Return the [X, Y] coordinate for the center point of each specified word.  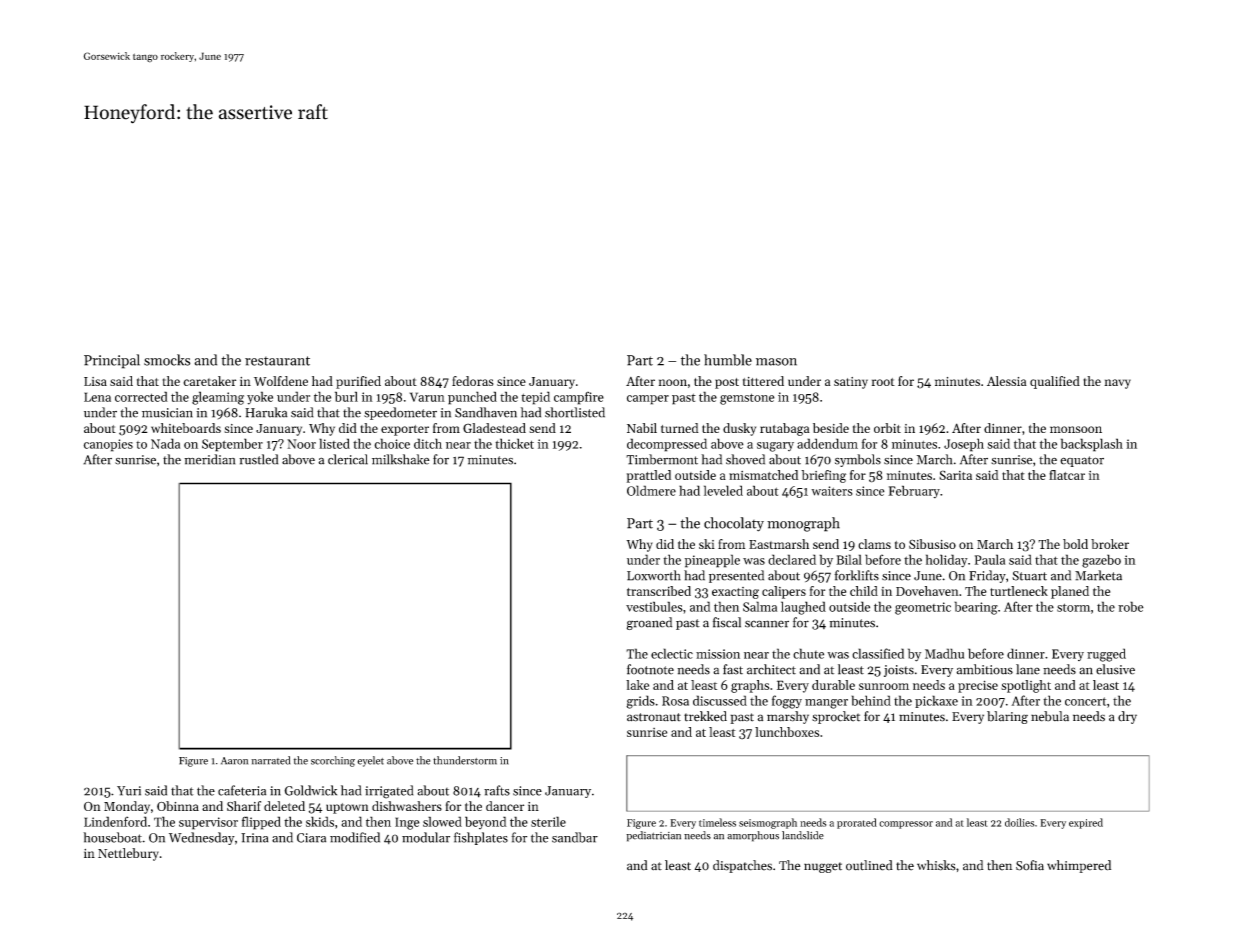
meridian [209, 459]
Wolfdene [281, 381]
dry [1127, 717]
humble [728, 360]
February [914, 491]
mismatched [763, 475]
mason [776, 362]
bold [1075, 544]
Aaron [234, 761]
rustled [258, 459]
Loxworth [654, 575]
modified [355, 837]
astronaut [654, 717]
